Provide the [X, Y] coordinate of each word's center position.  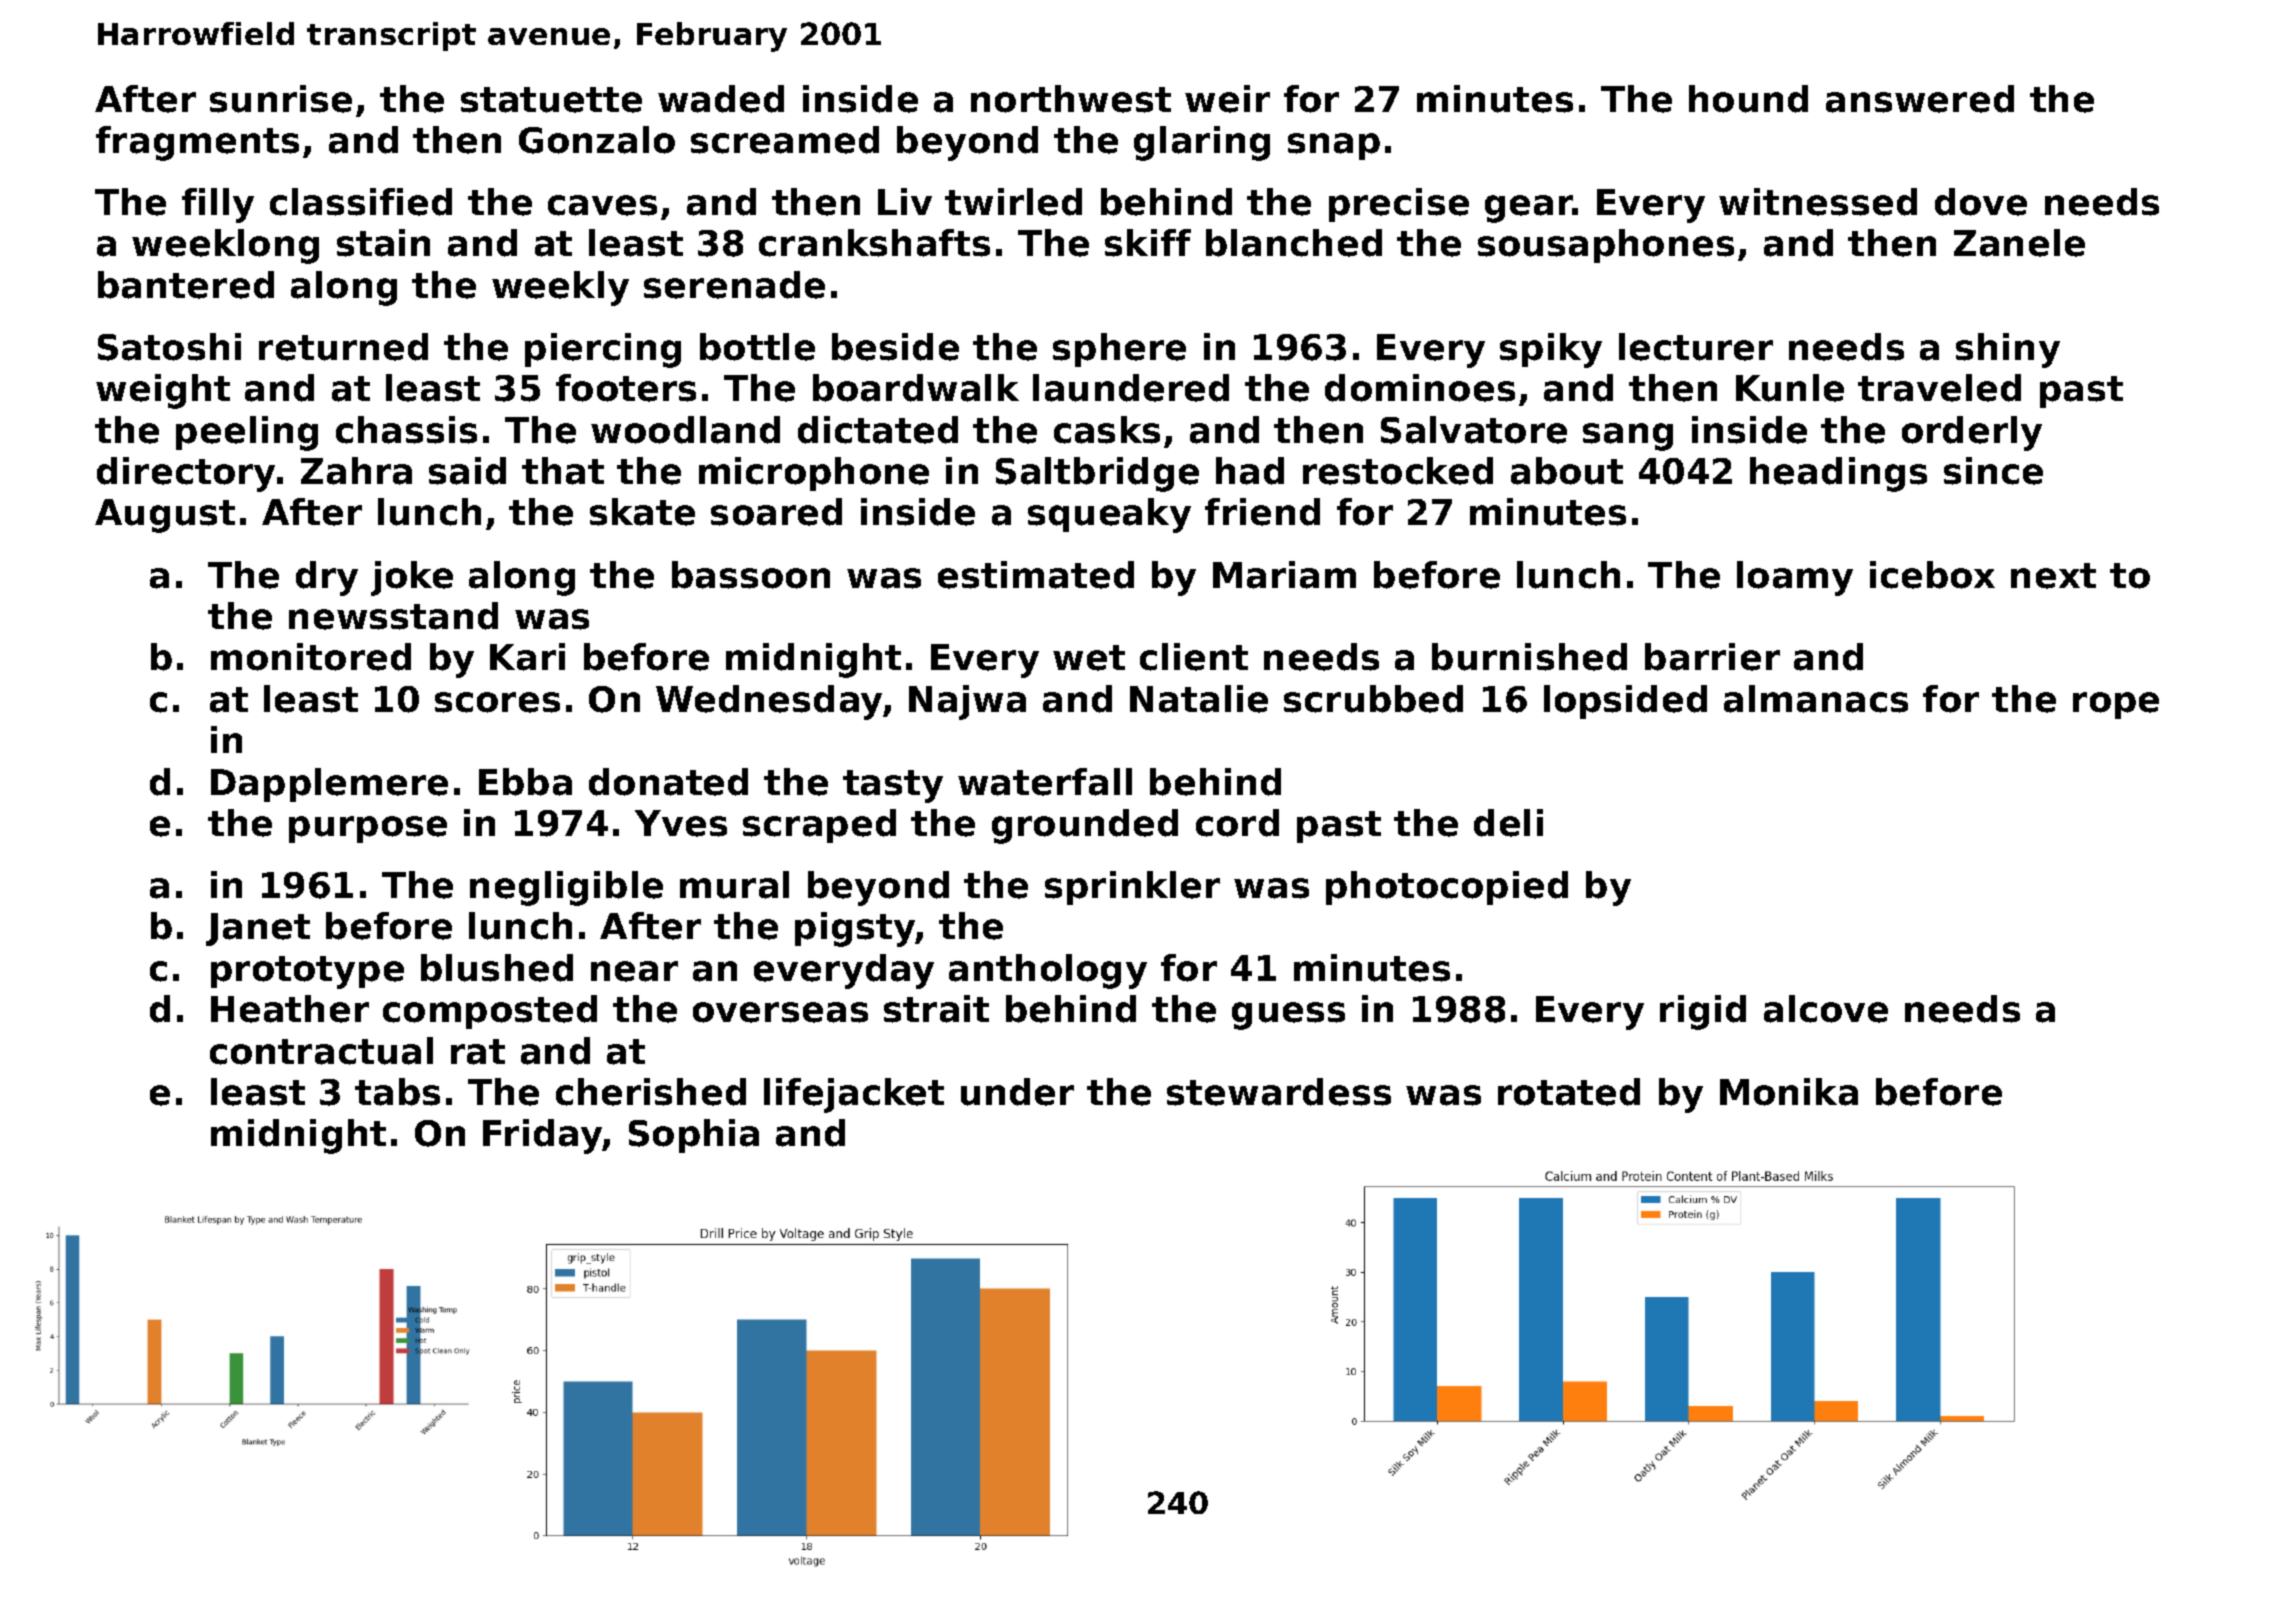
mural [734, 885]
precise [1399, 205]
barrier [1712, 657]
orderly [1972, 433]
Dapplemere [329, 785]
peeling [247, 433]
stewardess [1279, 1092]
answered [1920, 99]
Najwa [967, 702]
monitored [311, 657]
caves [602, 205]
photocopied [1447, 888]
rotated [1569, 1092]
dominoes [1420, 388]
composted [490, 1012]
